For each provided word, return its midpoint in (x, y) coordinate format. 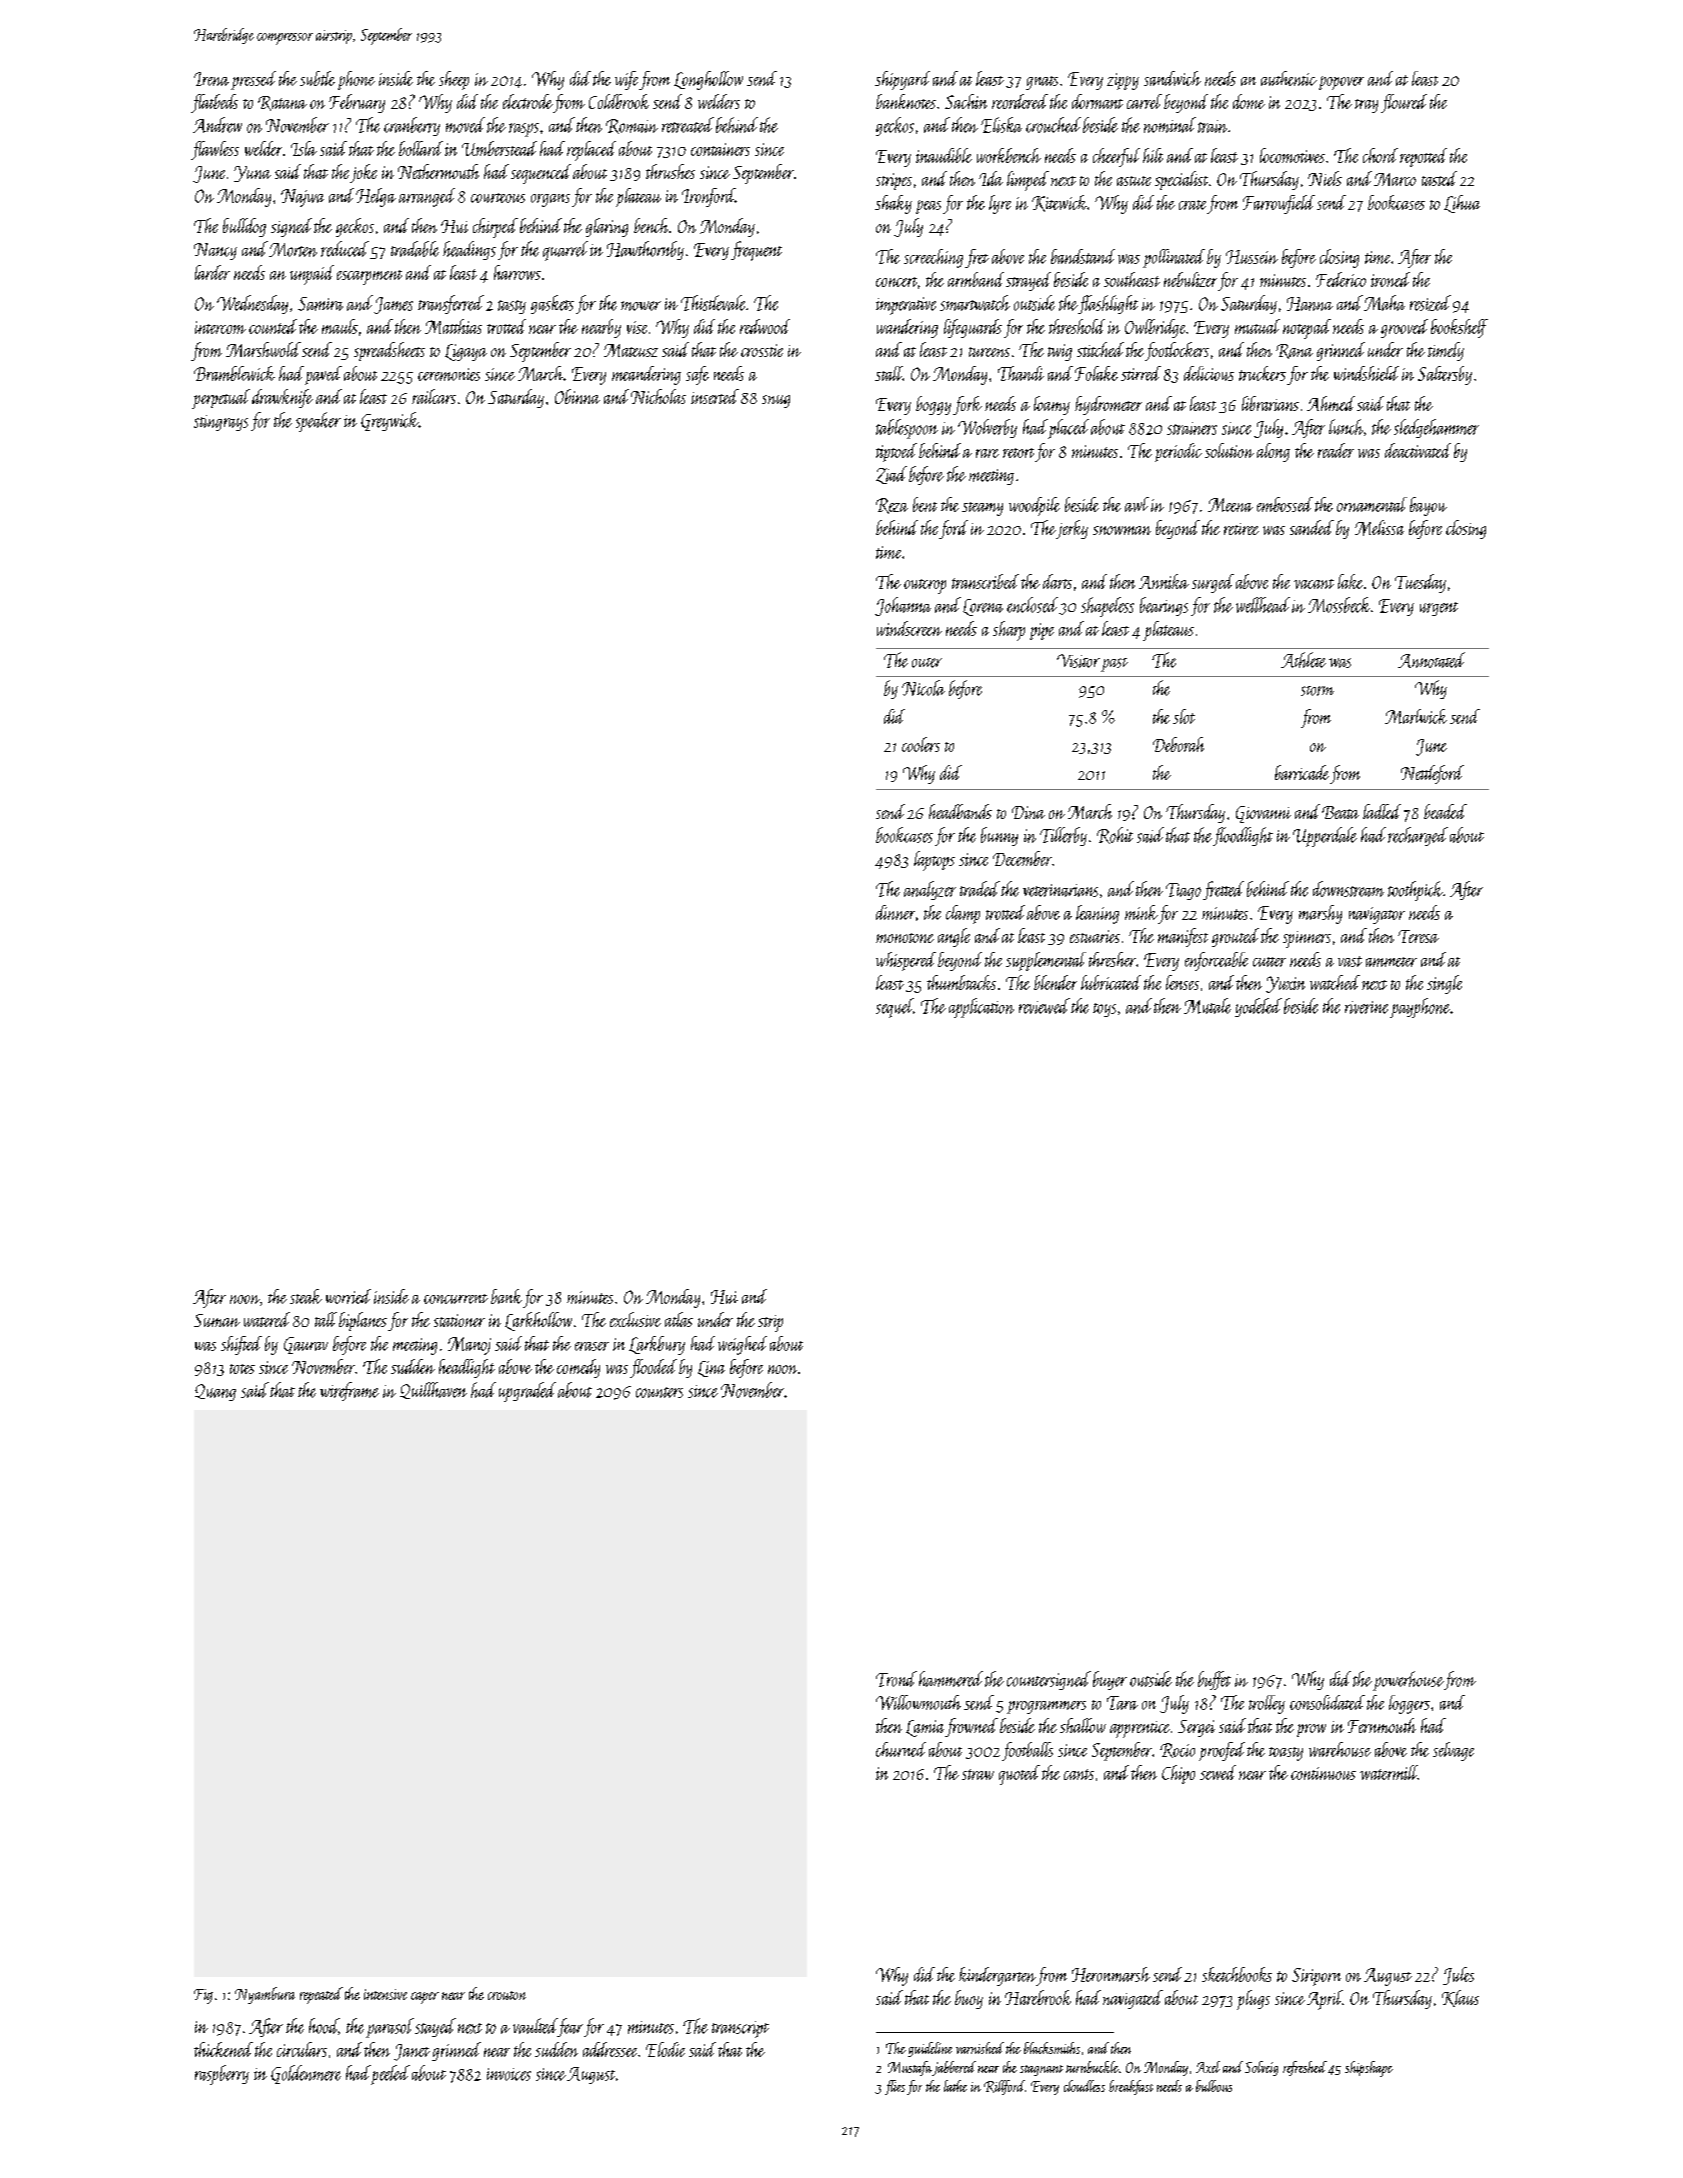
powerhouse (1408, 1681)
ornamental (1372, 504)
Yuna (252, 174)
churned (901, 1749)
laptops (934, 861)
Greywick (389, 421)
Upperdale (1325, 837)
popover (1341, 83)
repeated (321, 1995)
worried (348, 1296)
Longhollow (708, 80)
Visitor (1078, 661)
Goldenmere (306, 2074)
